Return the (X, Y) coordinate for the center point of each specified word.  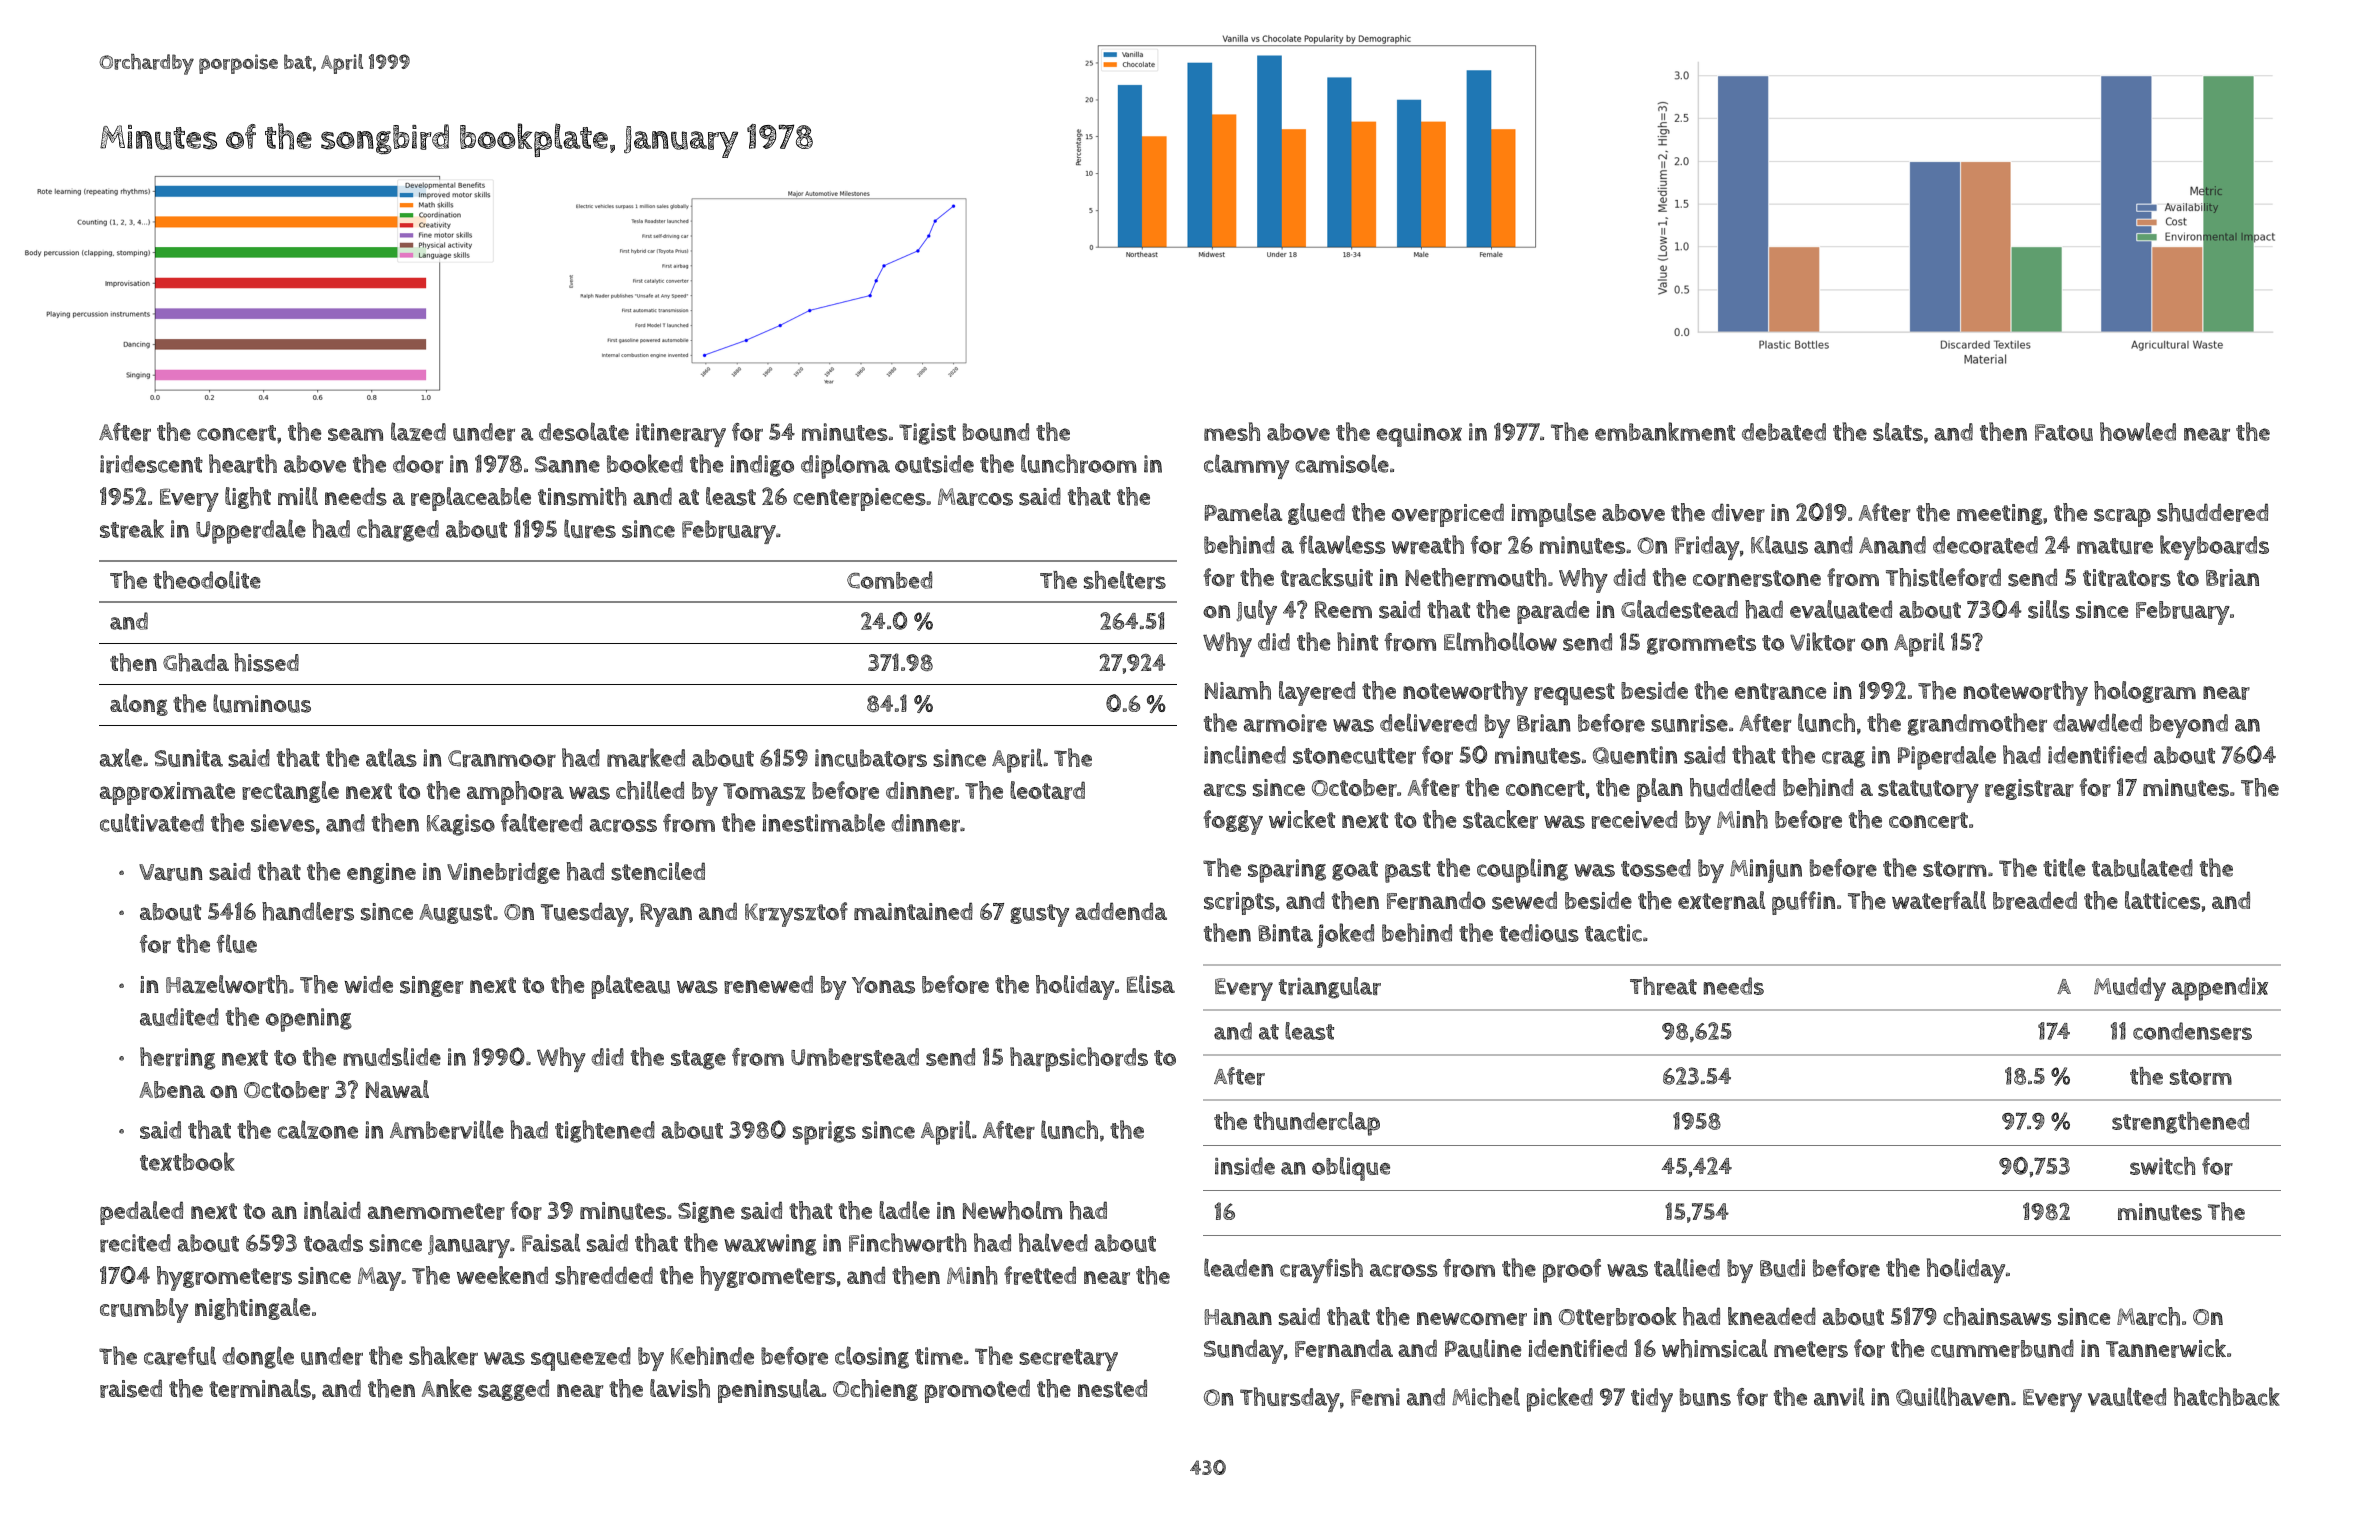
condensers (2192, 1031)
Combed (890, 580)
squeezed (581, 1359)
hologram (2145, 692)
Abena (172, 1089)
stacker (1500, 819)
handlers (308, 911)
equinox (1419, 435)
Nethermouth (1476, 577)
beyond (2189, 726)
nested (1112, 1388)
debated (1784, 432)
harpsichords (1079, 1059)
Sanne (567, 464)
